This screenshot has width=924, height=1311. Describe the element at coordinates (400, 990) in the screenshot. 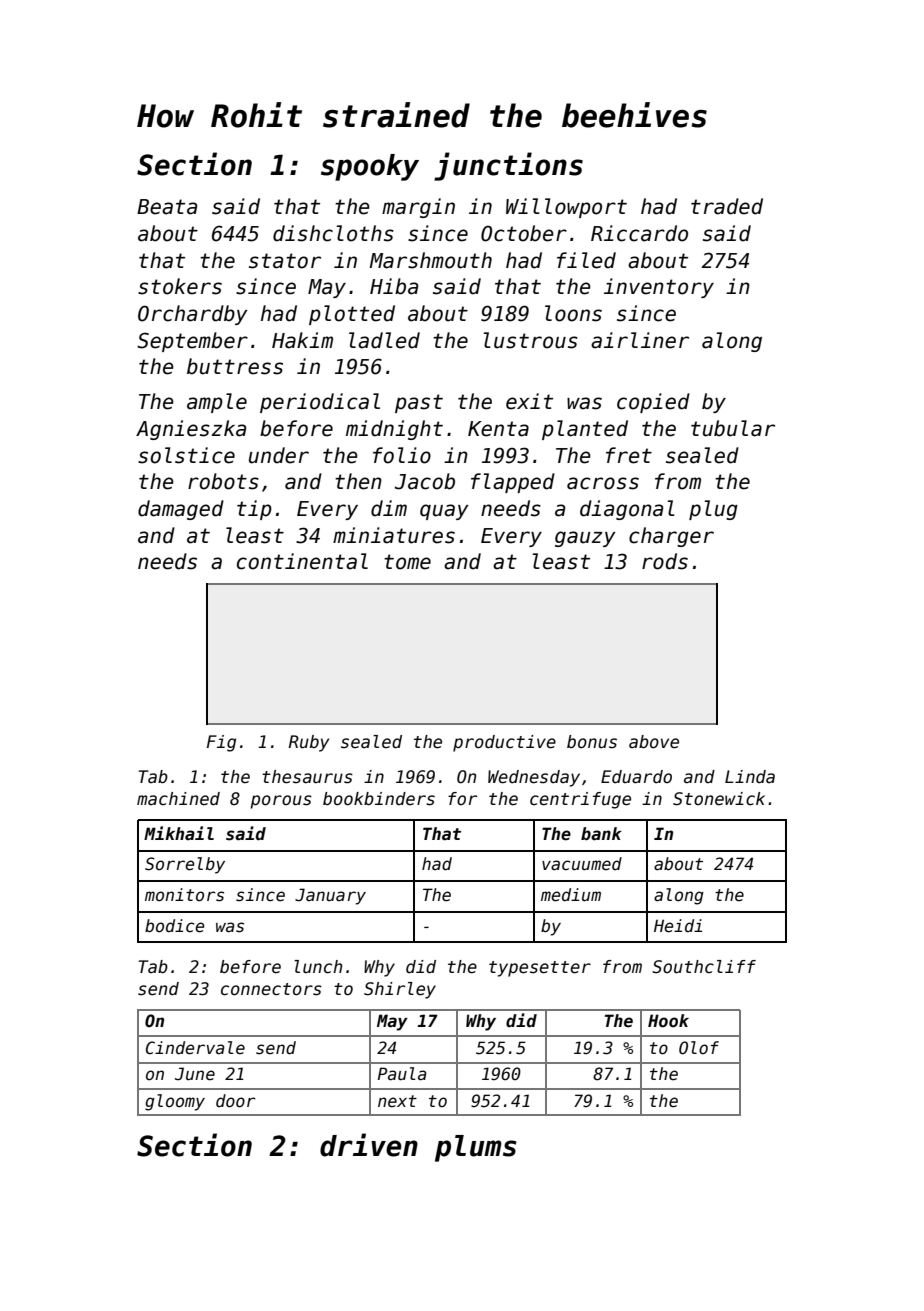

I see `Shirley` at that location.
